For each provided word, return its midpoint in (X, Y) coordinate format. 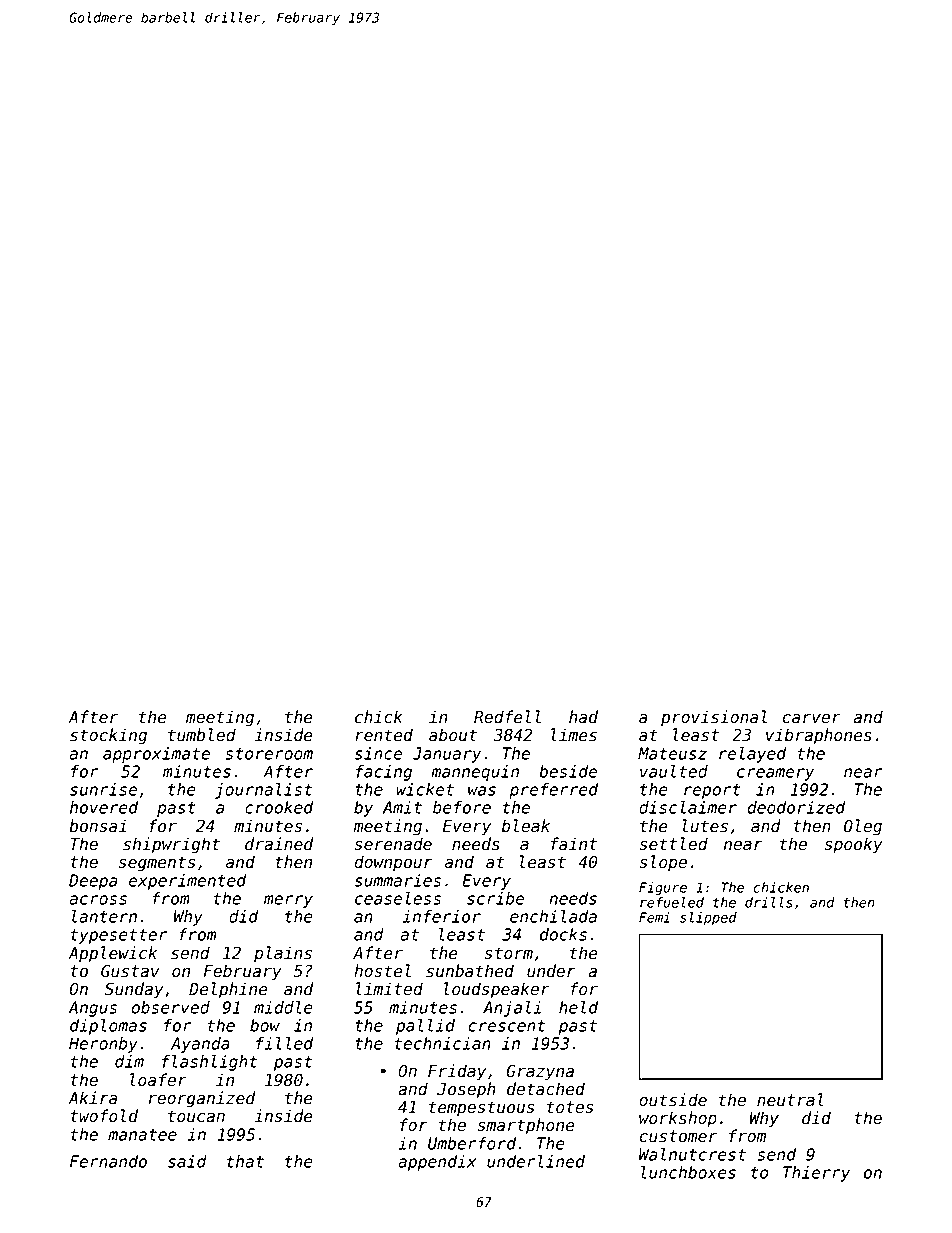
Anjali (512, 1009)
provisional (714, 718)
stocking (108, 736)
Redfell (507, 717)
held (578, 1007)
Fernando (108, 1161)
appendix (437, 1163)
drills (769, 902)
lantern (104, 916)
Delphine (228, 990)
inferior (442, 916)
